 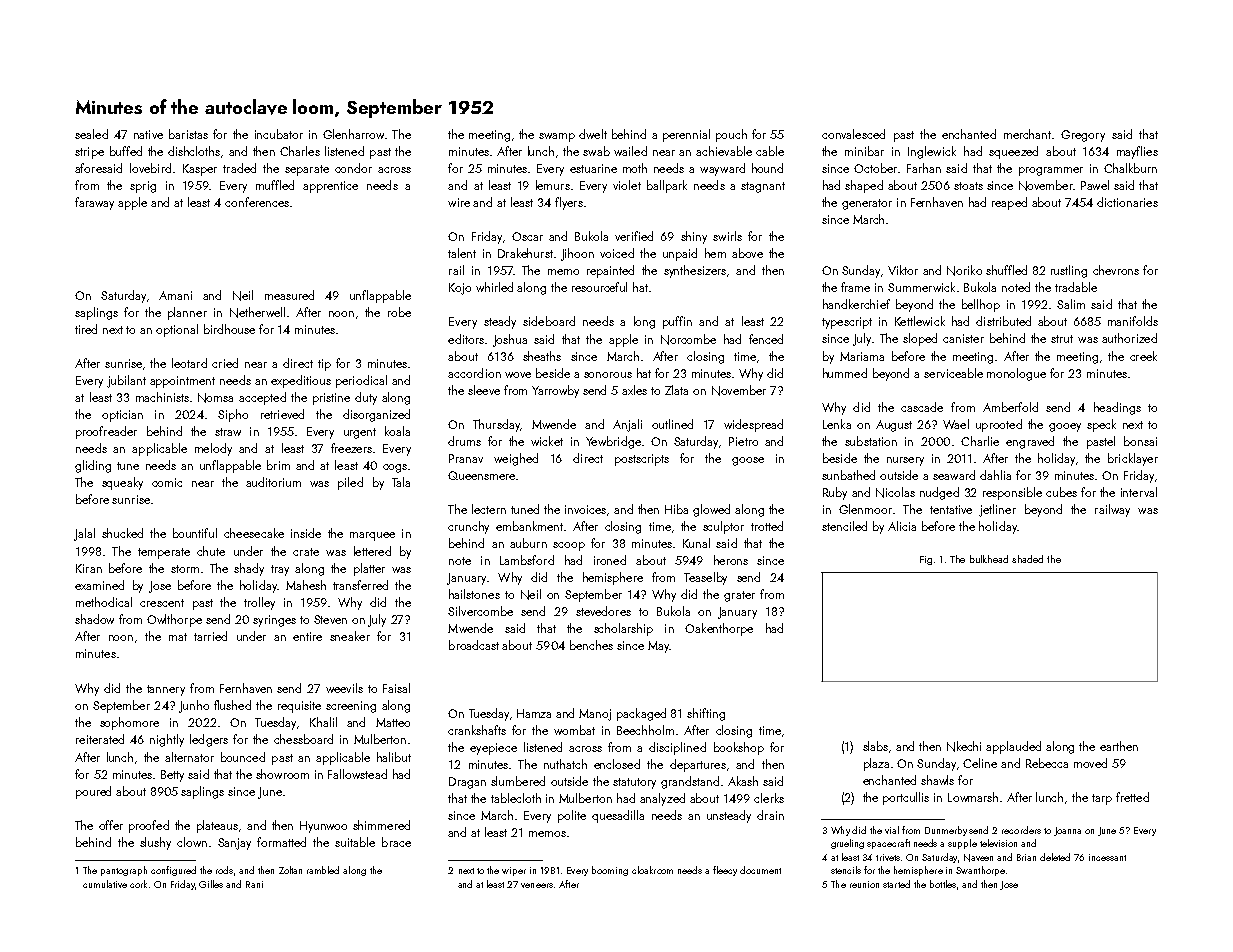 I want to click on sideboard, so click(x=549, y=321).
